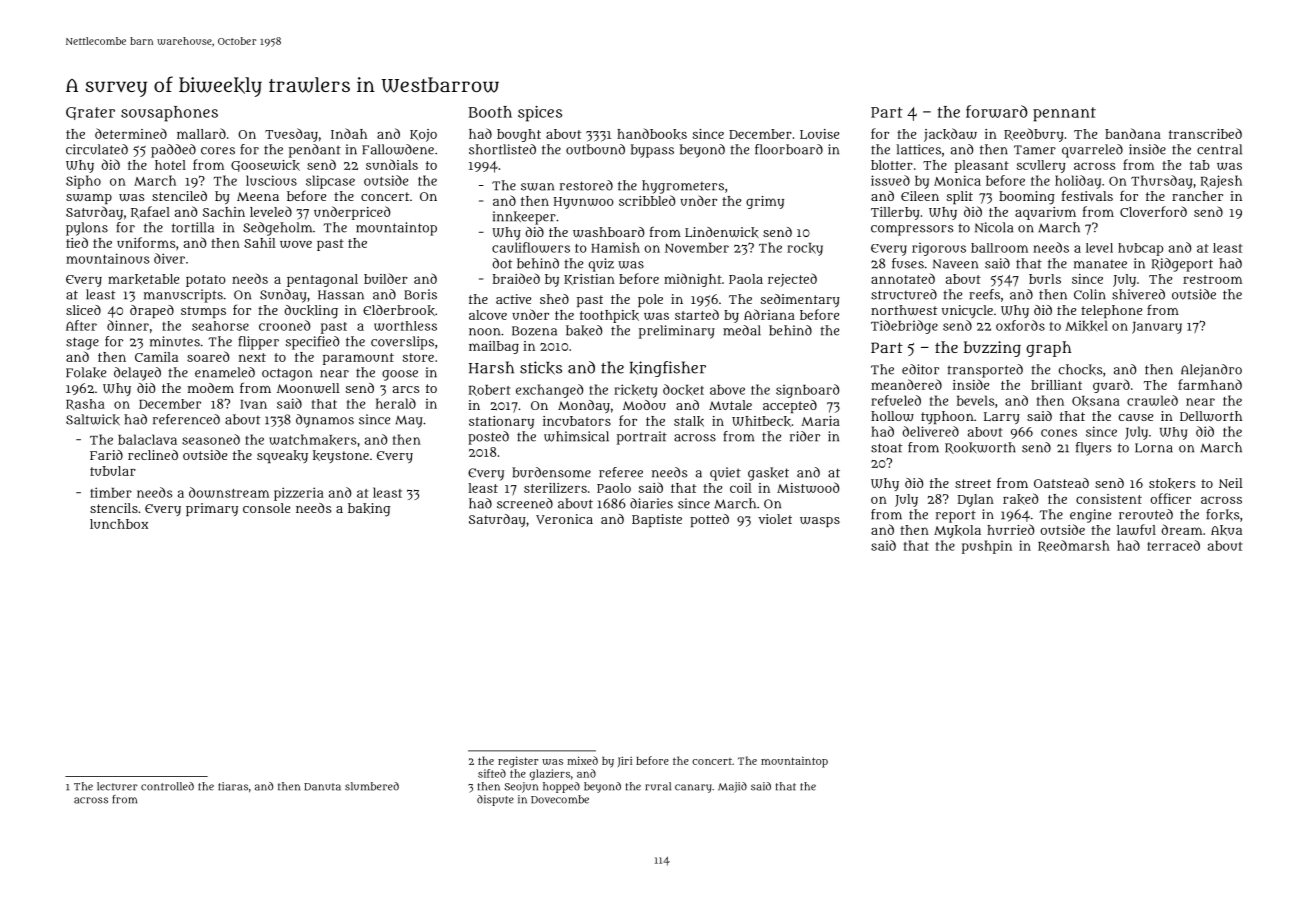  What do you see at coordinates (119, 524) in the screenshot?
I see `lunchbox` at bounding box center [119, 524].
